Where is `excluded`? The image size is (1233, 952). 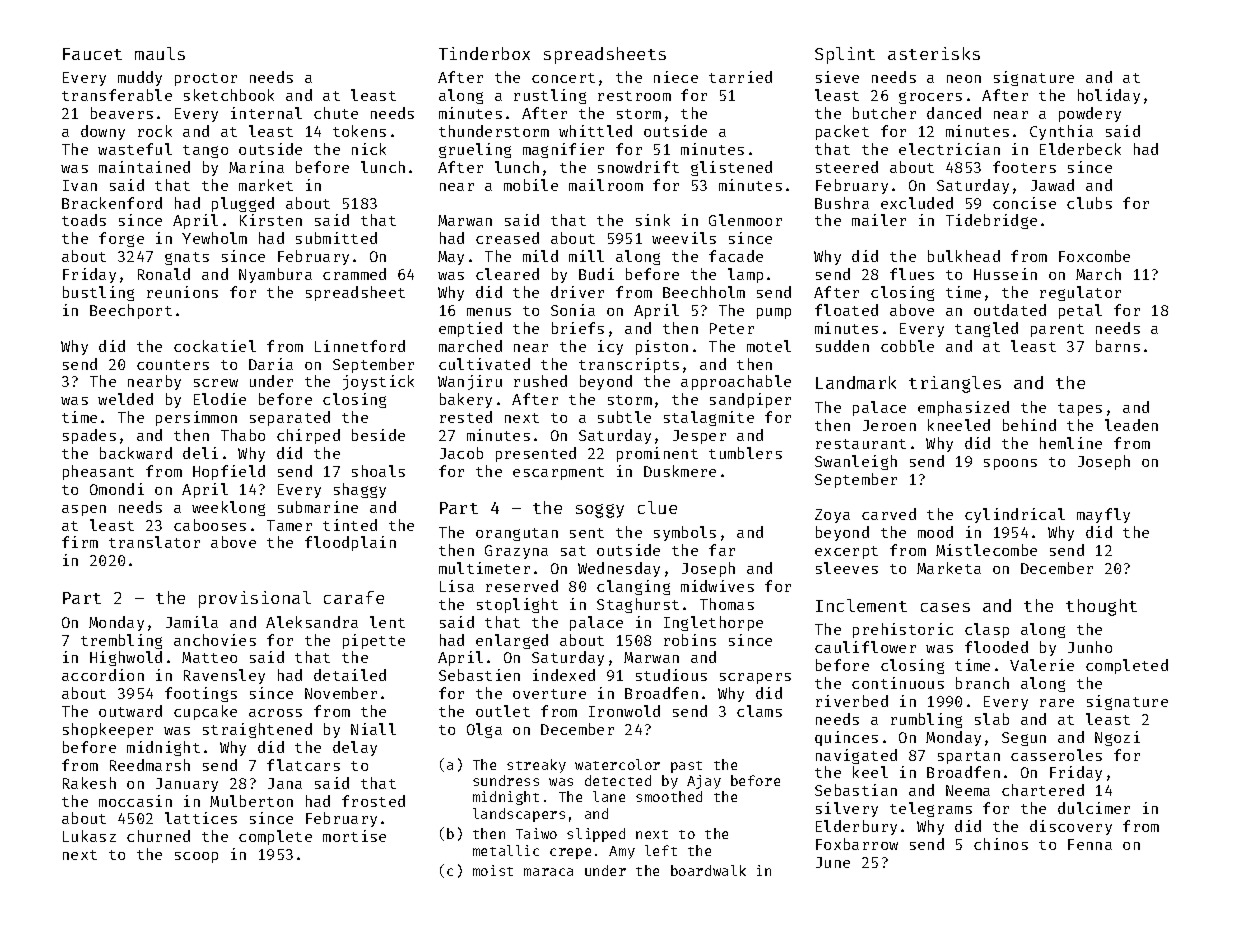
excluded is located at coordinates (917, 203).
